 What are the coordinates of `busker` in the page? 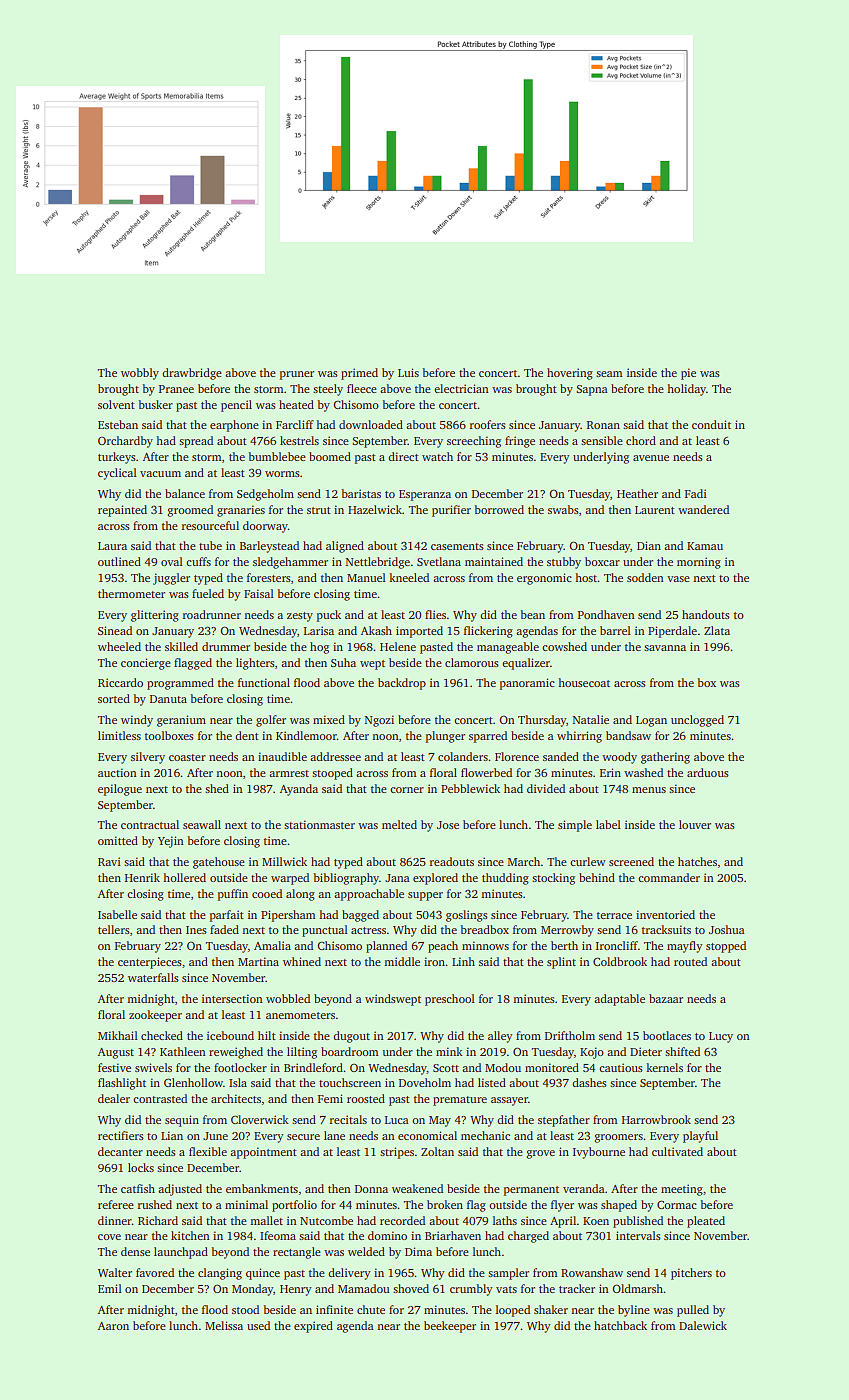 It's located at (156, 404).
